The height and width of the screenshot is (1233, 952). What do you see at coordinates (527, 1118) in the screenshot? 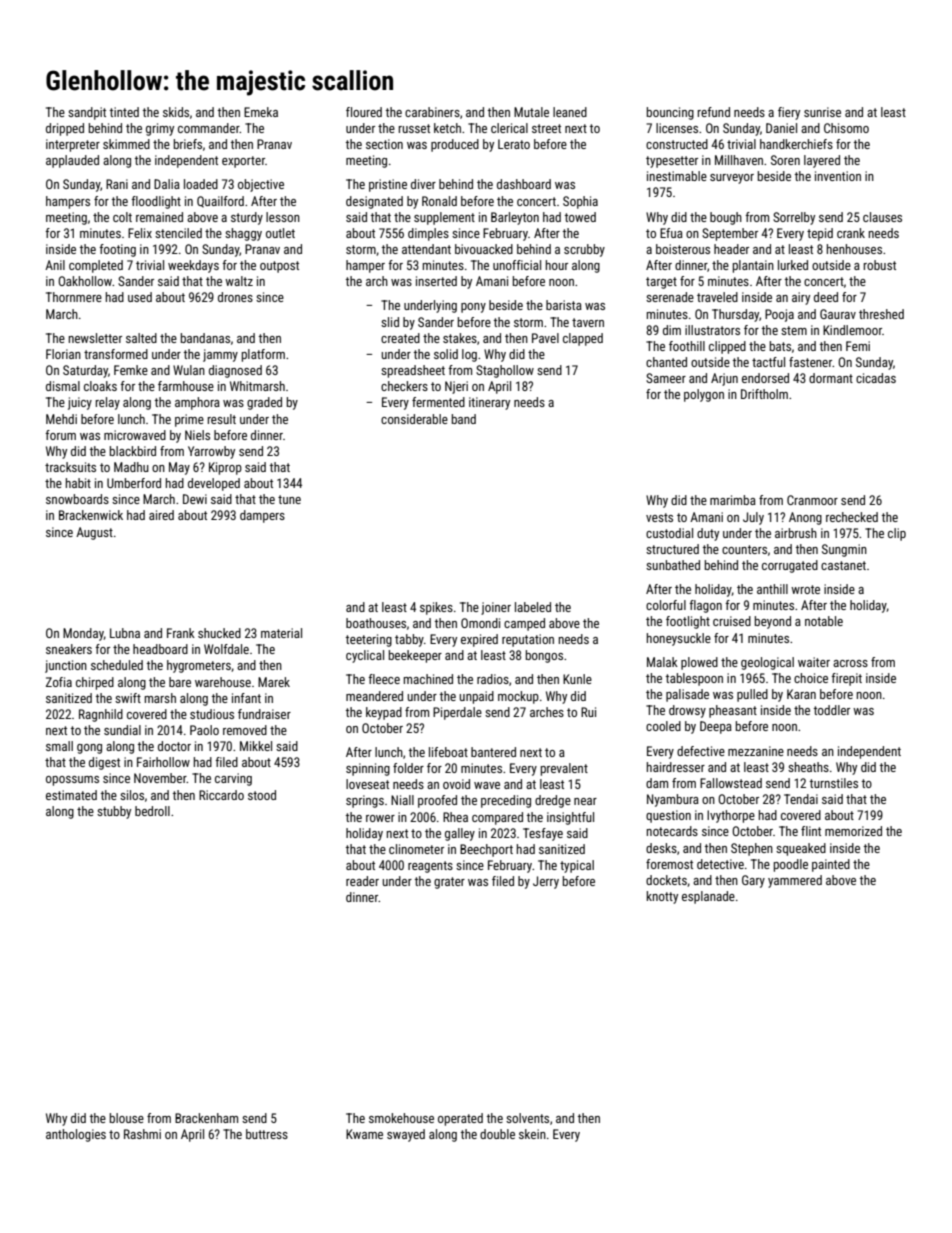
I see `solvents` at bounding box center [527, 1118].
